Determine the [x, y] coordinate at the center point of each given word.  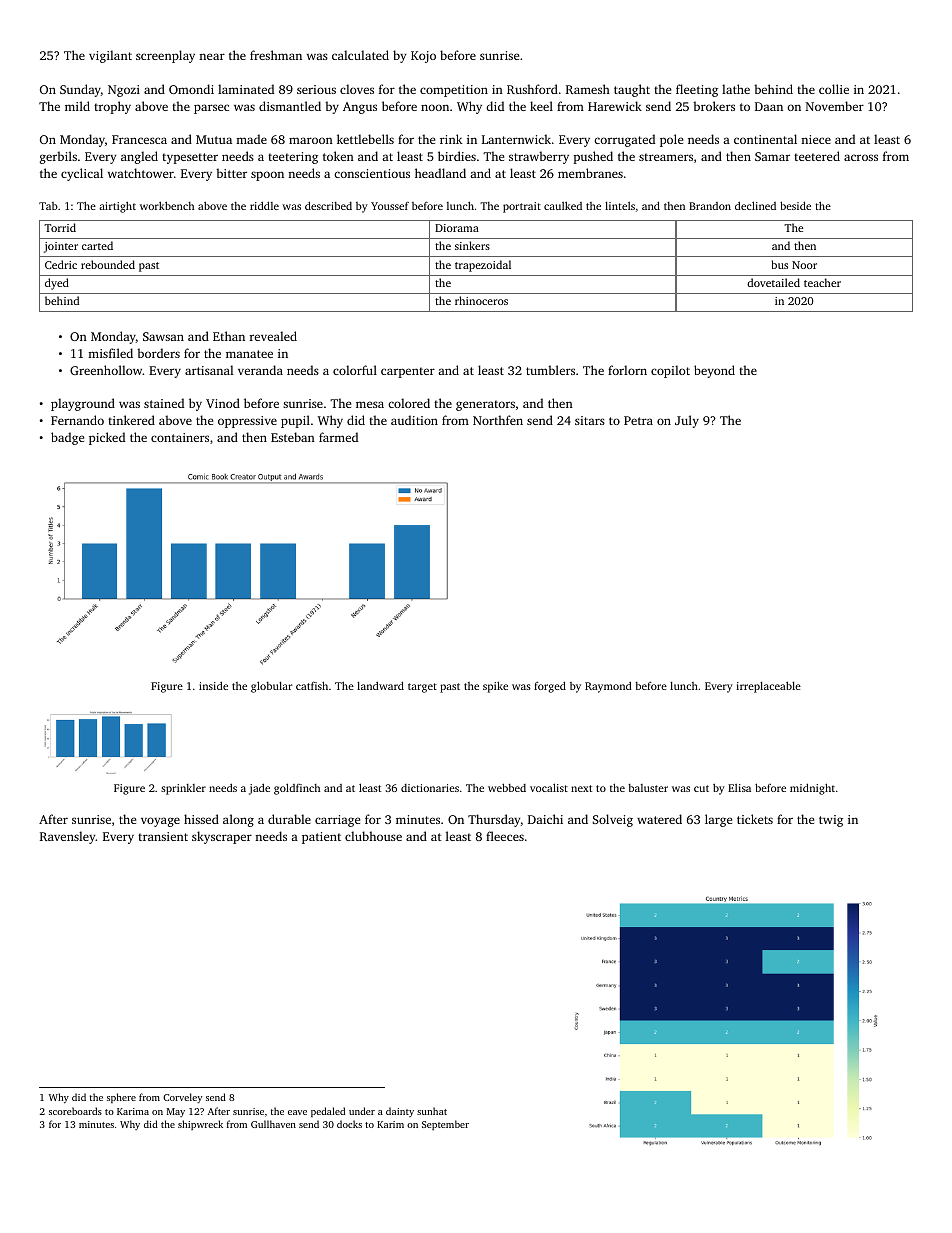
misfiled [110, 353]
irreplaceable [768, 687]
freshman [276, 55]
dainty [400, 1112]
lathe [736, 89]
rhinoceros [481, 300]
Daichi [545, 819]
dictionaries [430, 788]
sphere [121, 1098]
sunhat [432, 1111]
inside [213, 685]
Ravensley [68, 837]
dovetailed [773, 282]
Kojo [423, 57]
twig [831, 821]
